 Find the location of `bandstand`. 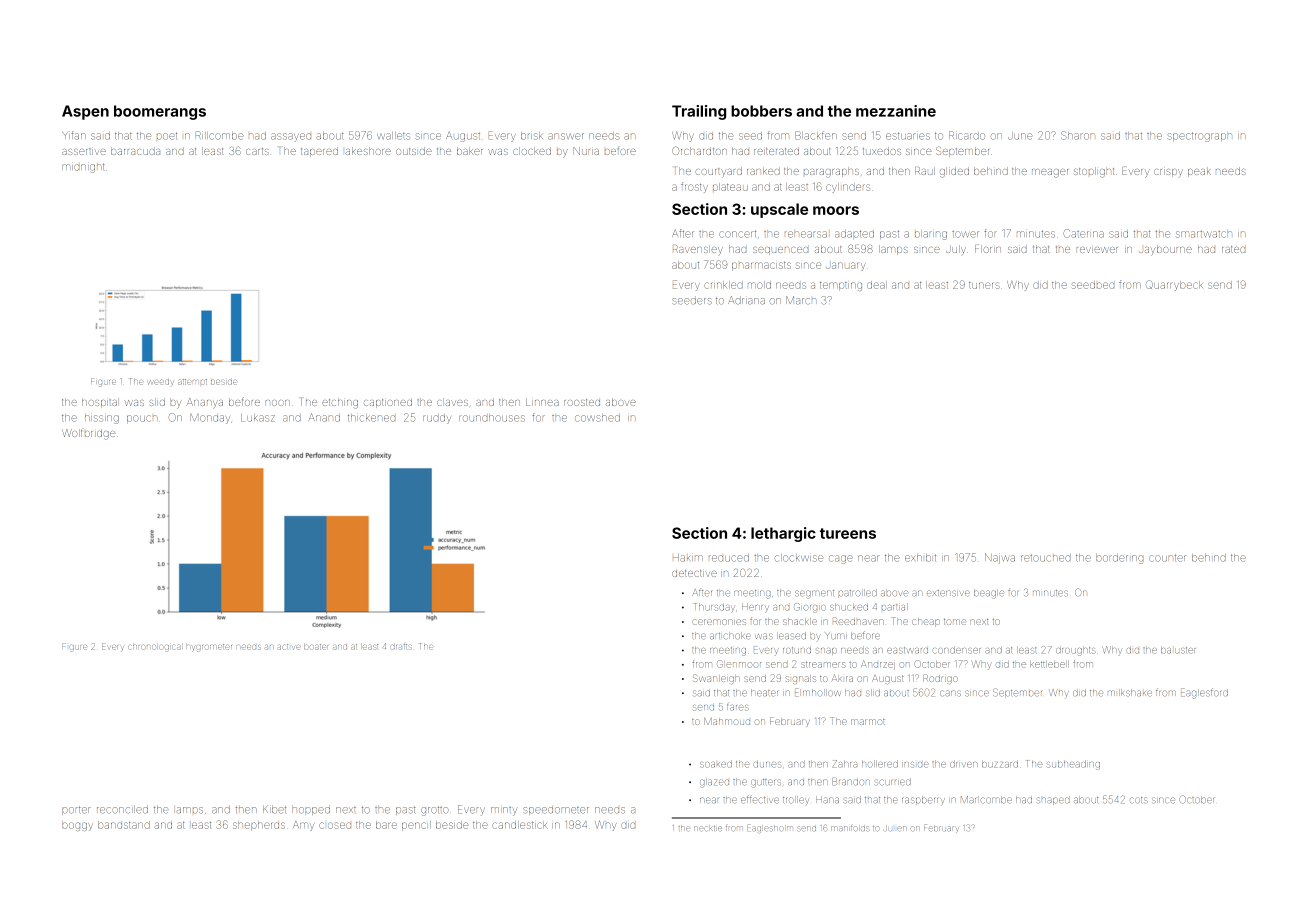

bandstand is located at coordinates (124, 825).
